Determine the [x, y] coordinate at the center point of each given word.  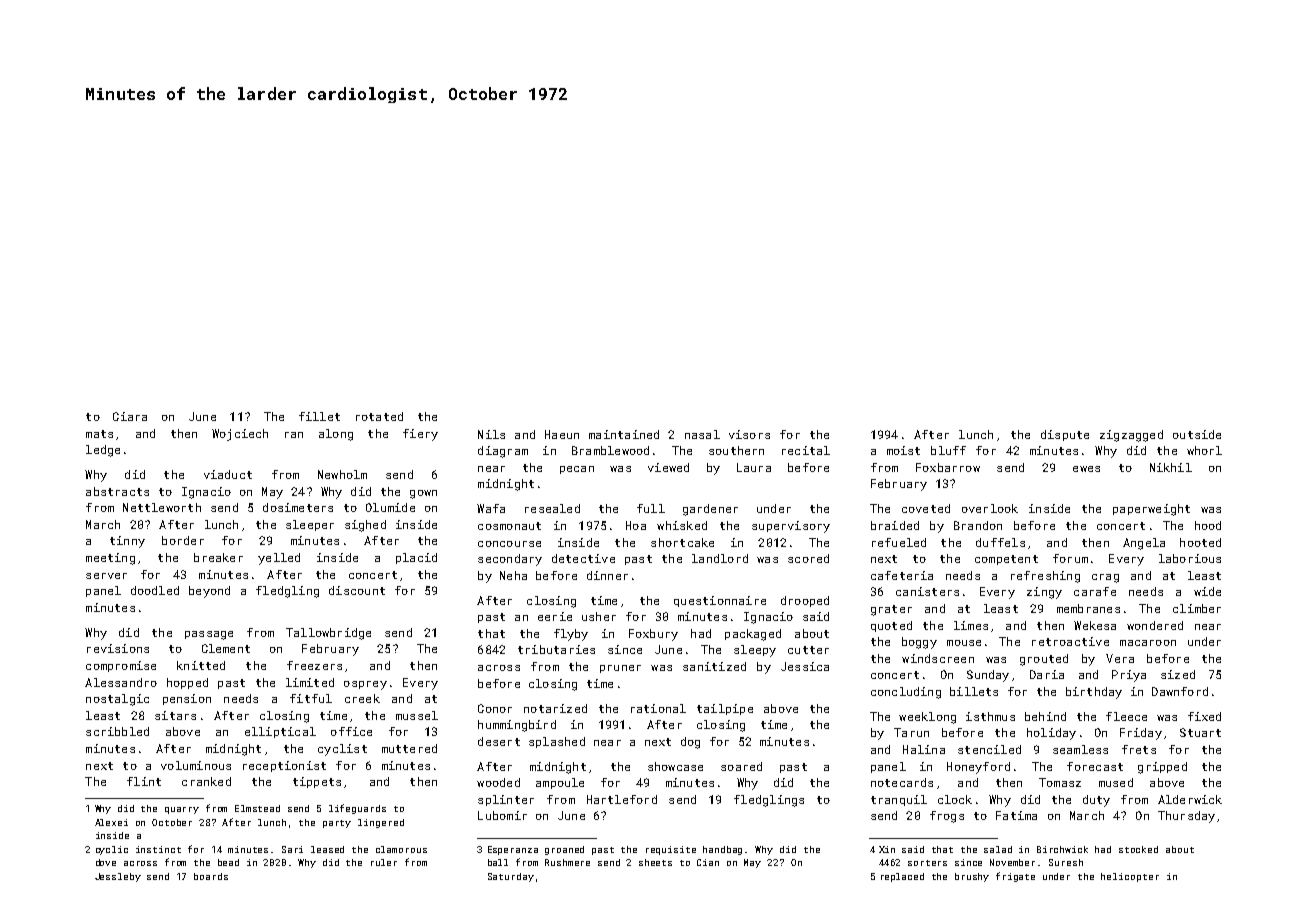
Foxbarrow [948, 467]
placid [416, 558]
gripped [1162, 768]
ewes [1086, 469]
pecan [577, 470]
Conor [495, 708]
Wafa [491, 508]
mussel [417, 715]
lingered [381, 823]
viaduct [228, 474]
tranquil [899, 800]
